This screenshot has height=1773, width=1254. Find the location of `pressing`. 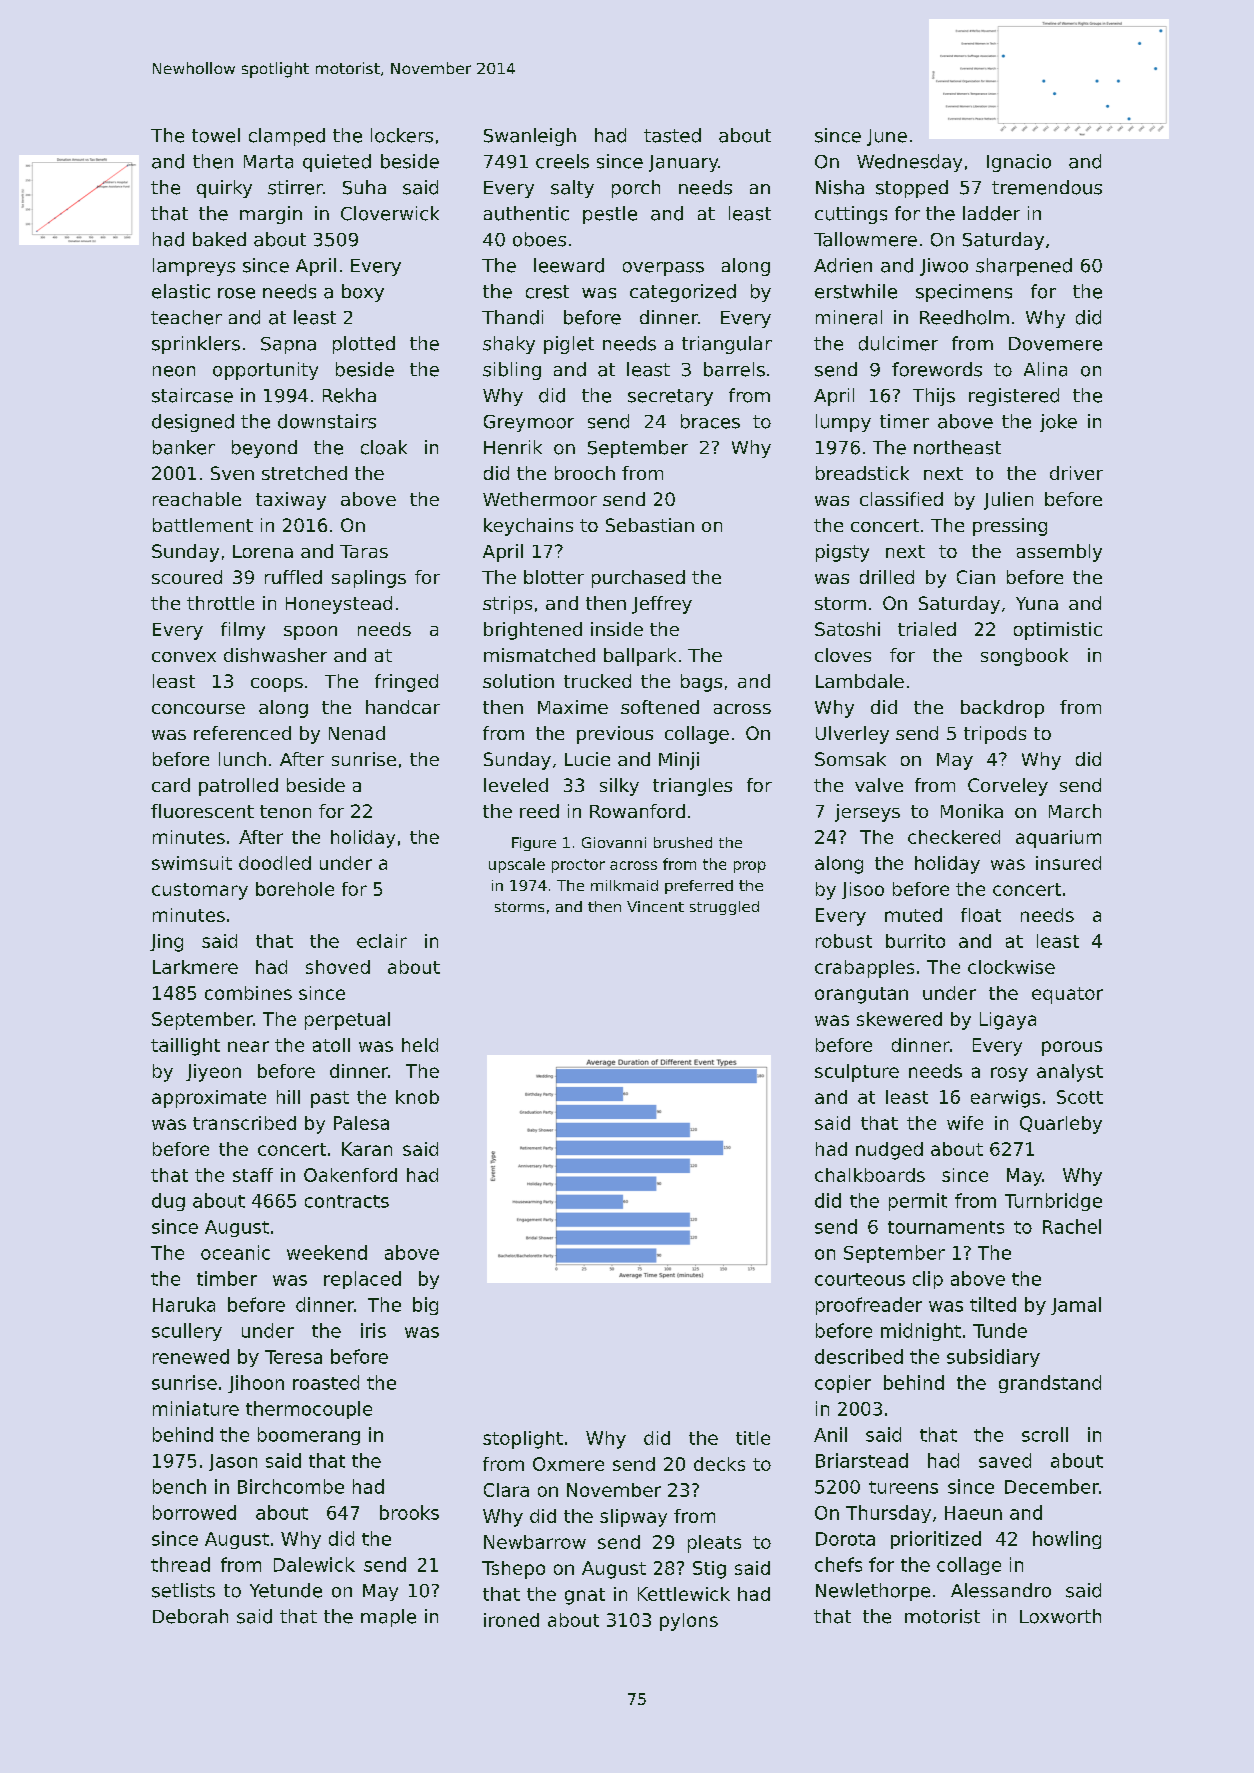

pressing is located at coordinates (1010, 527).
